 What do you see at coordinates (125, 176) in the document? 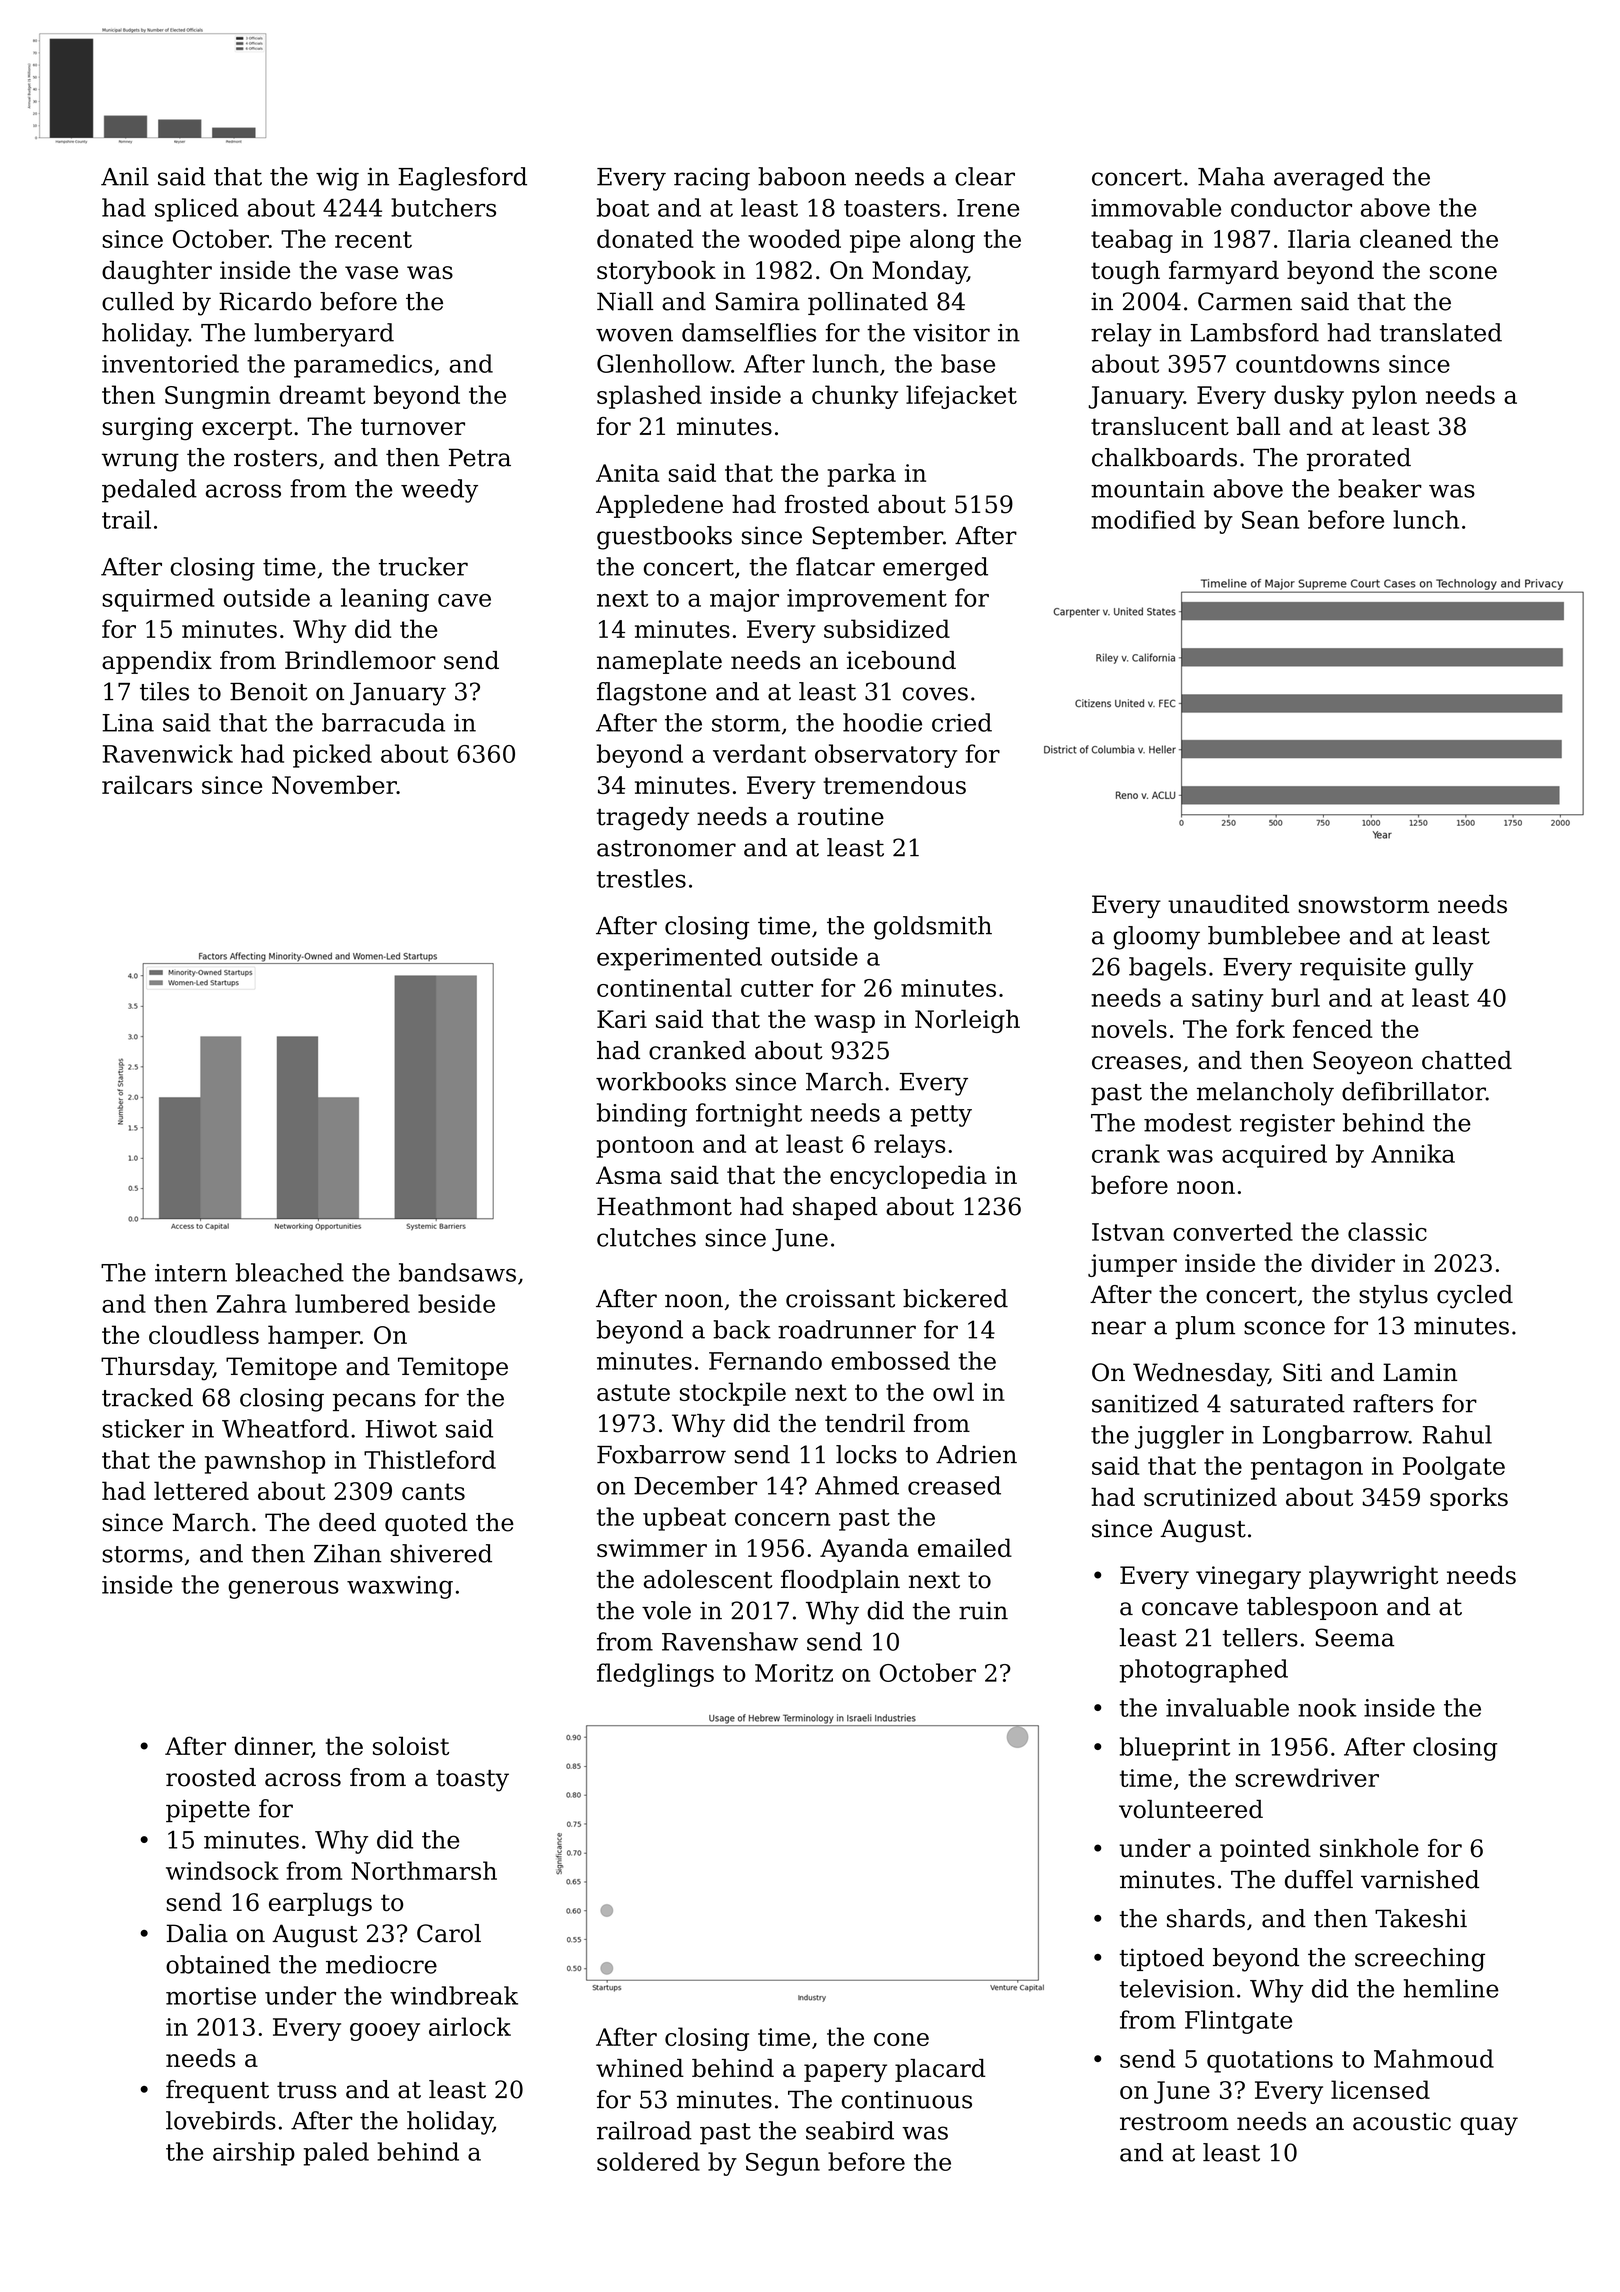
I see `Anil` at bounding box center [125, 176].
